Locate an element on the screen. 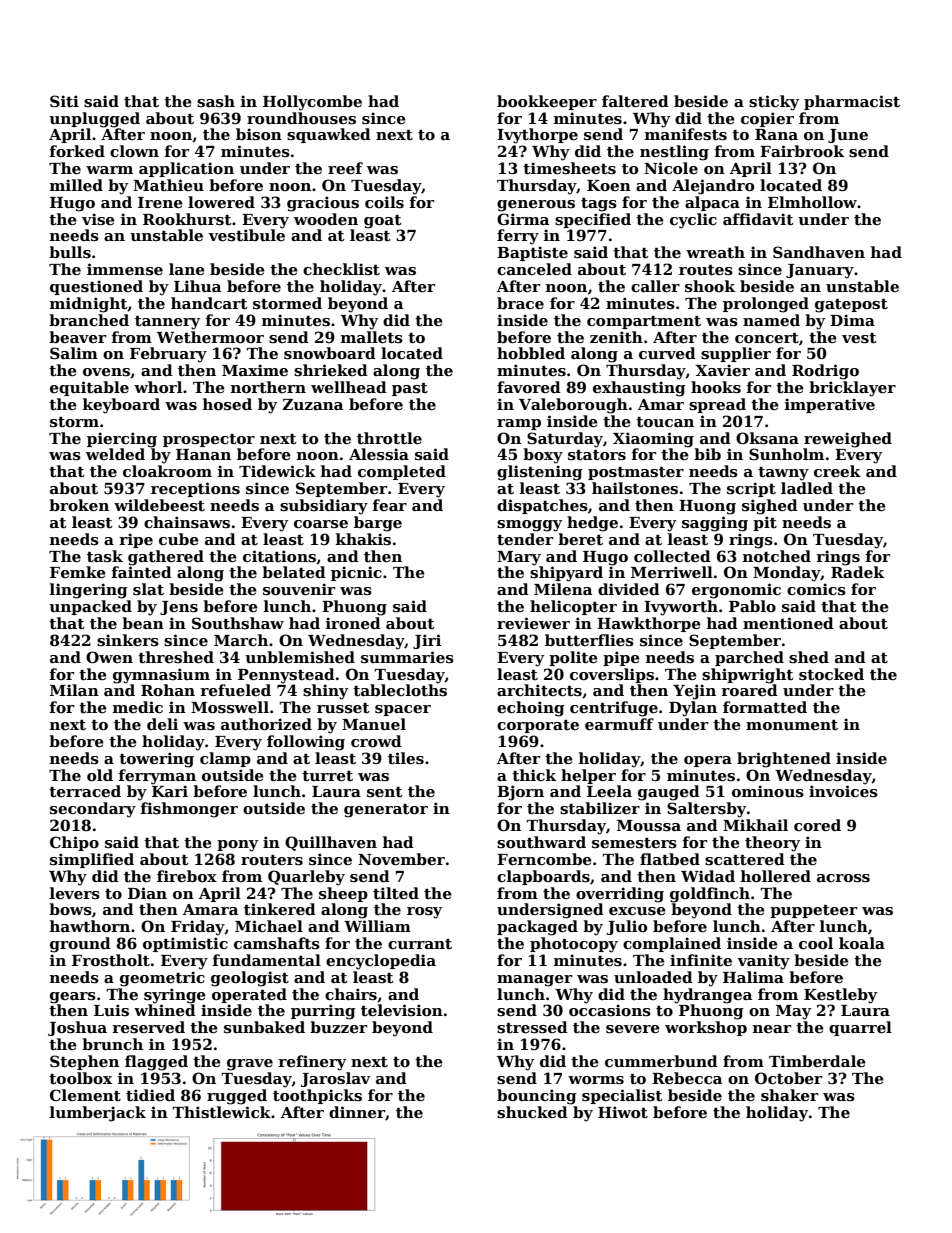 This screenshot has height=1233, width=952. Frostholt is located at coordinates (111, 960).
